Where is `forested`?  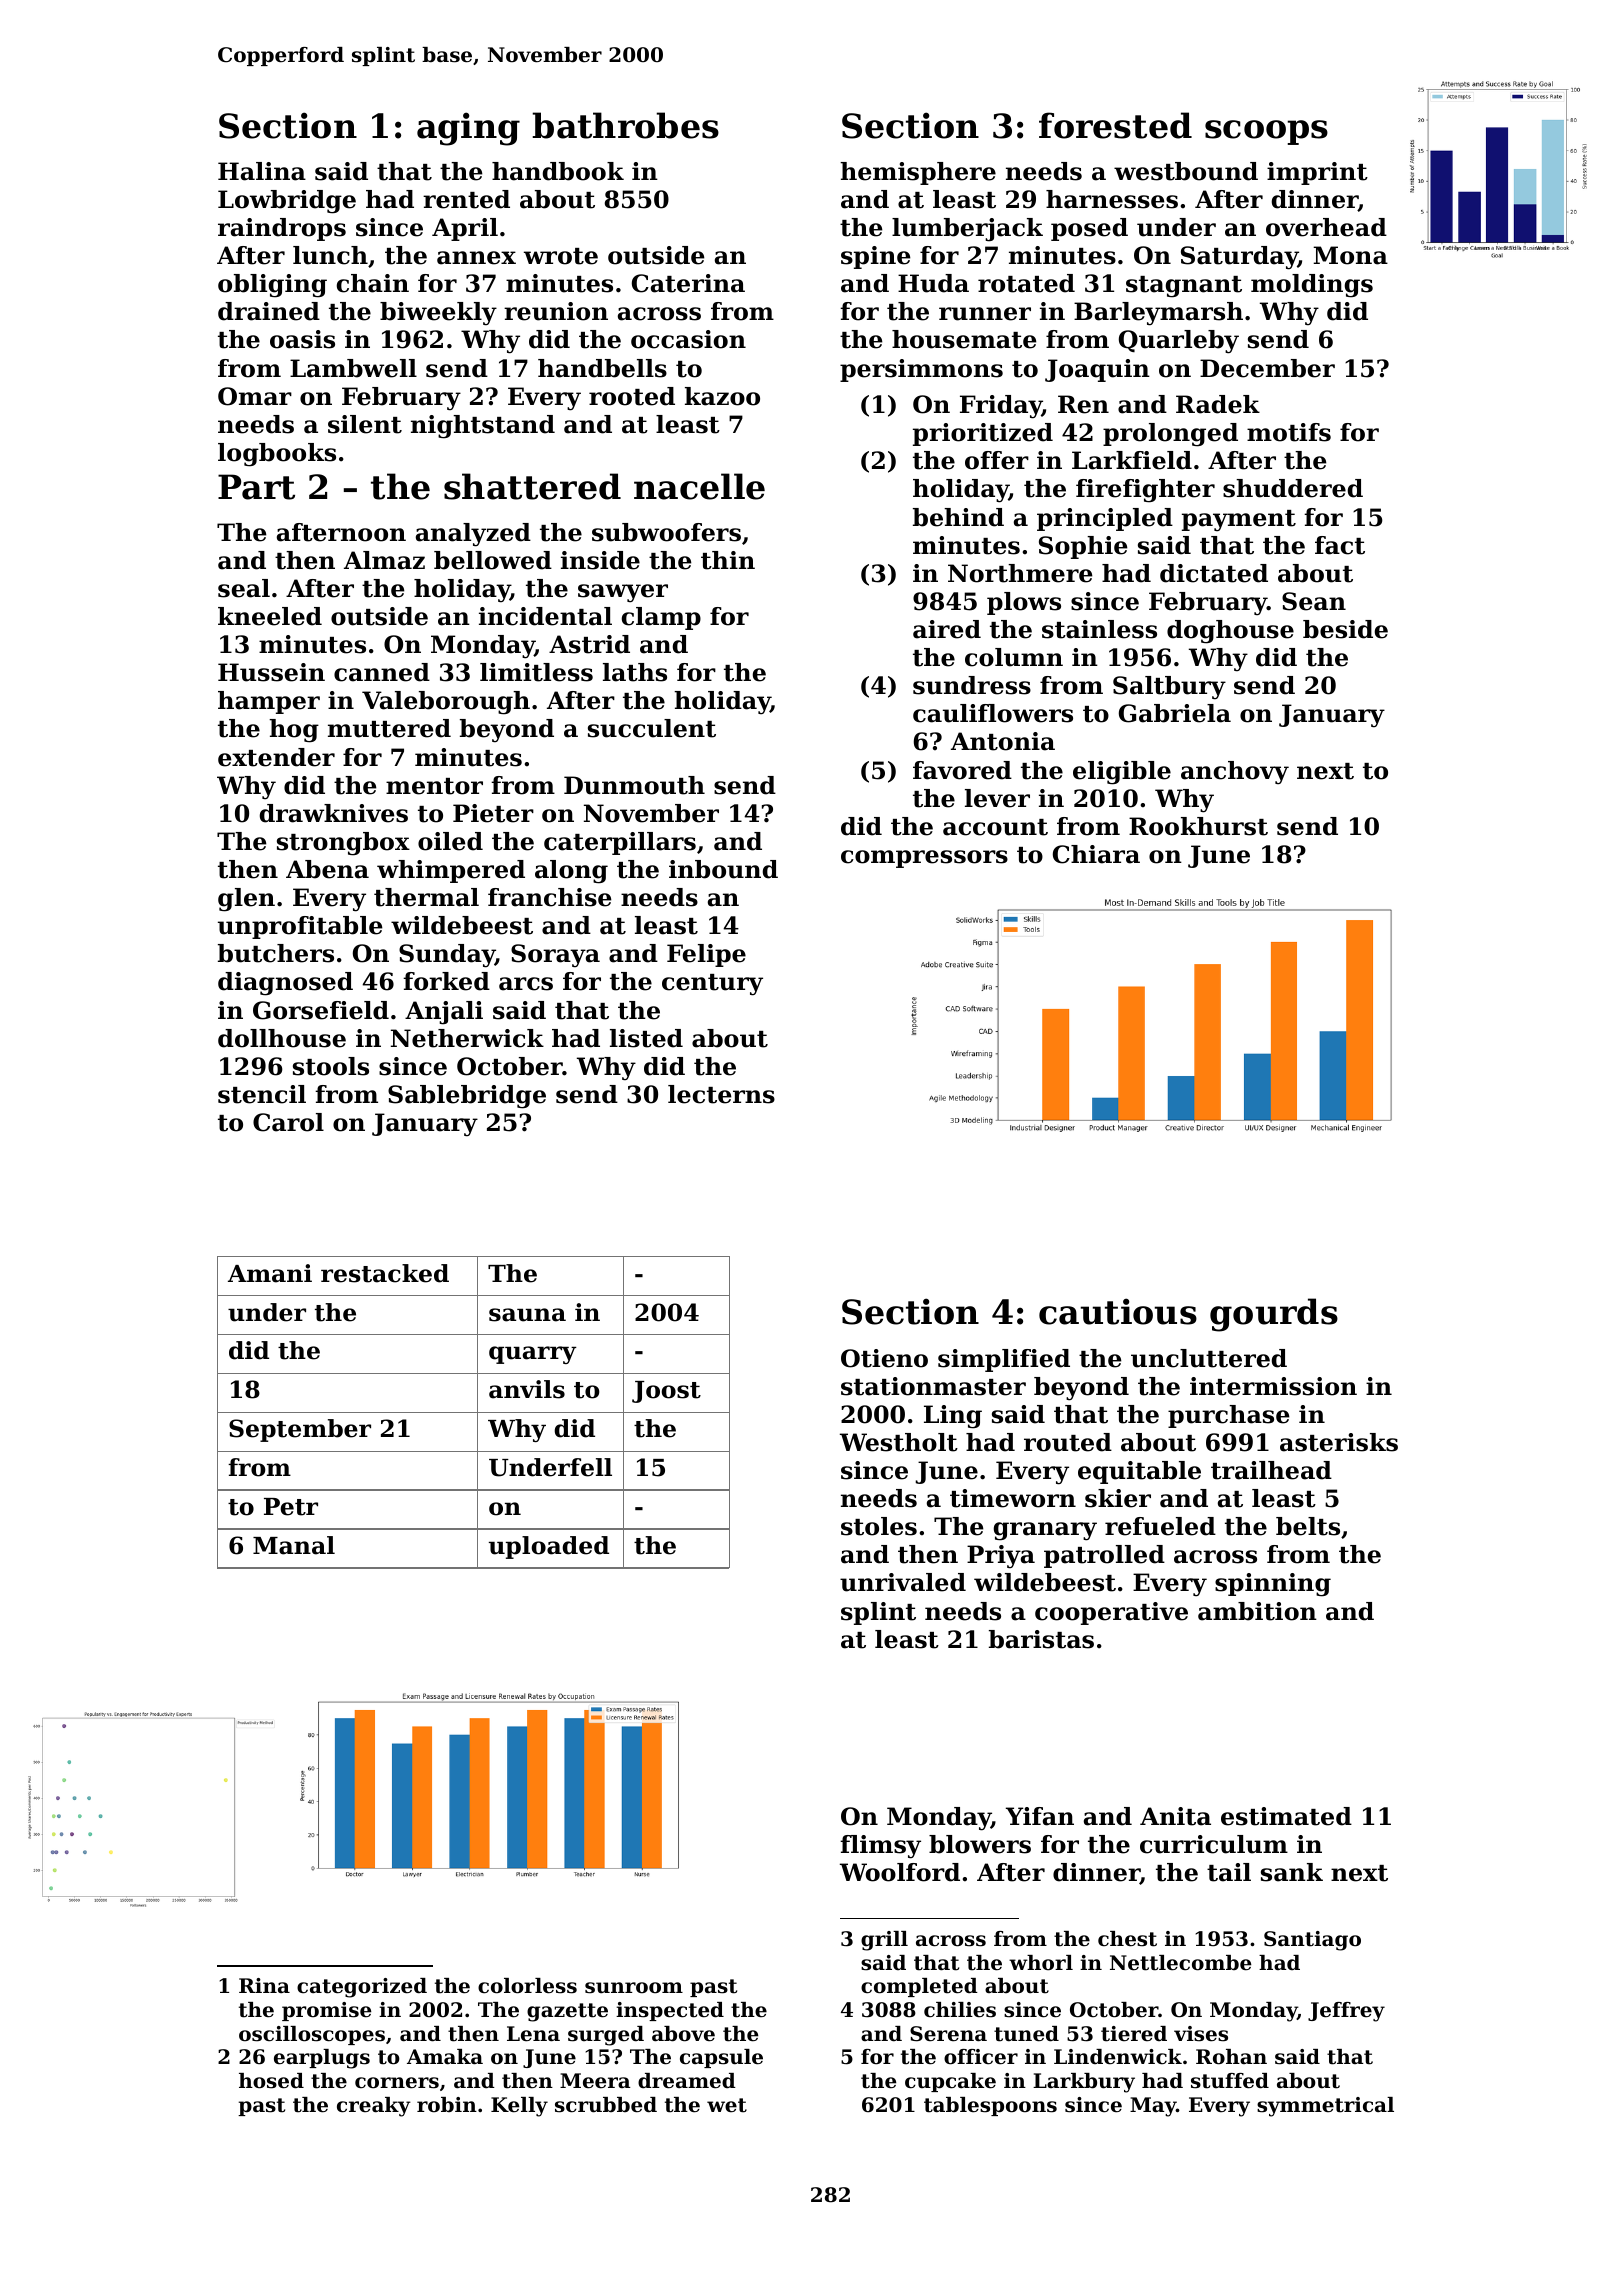
forested is located at coordinates (1115, 125).
